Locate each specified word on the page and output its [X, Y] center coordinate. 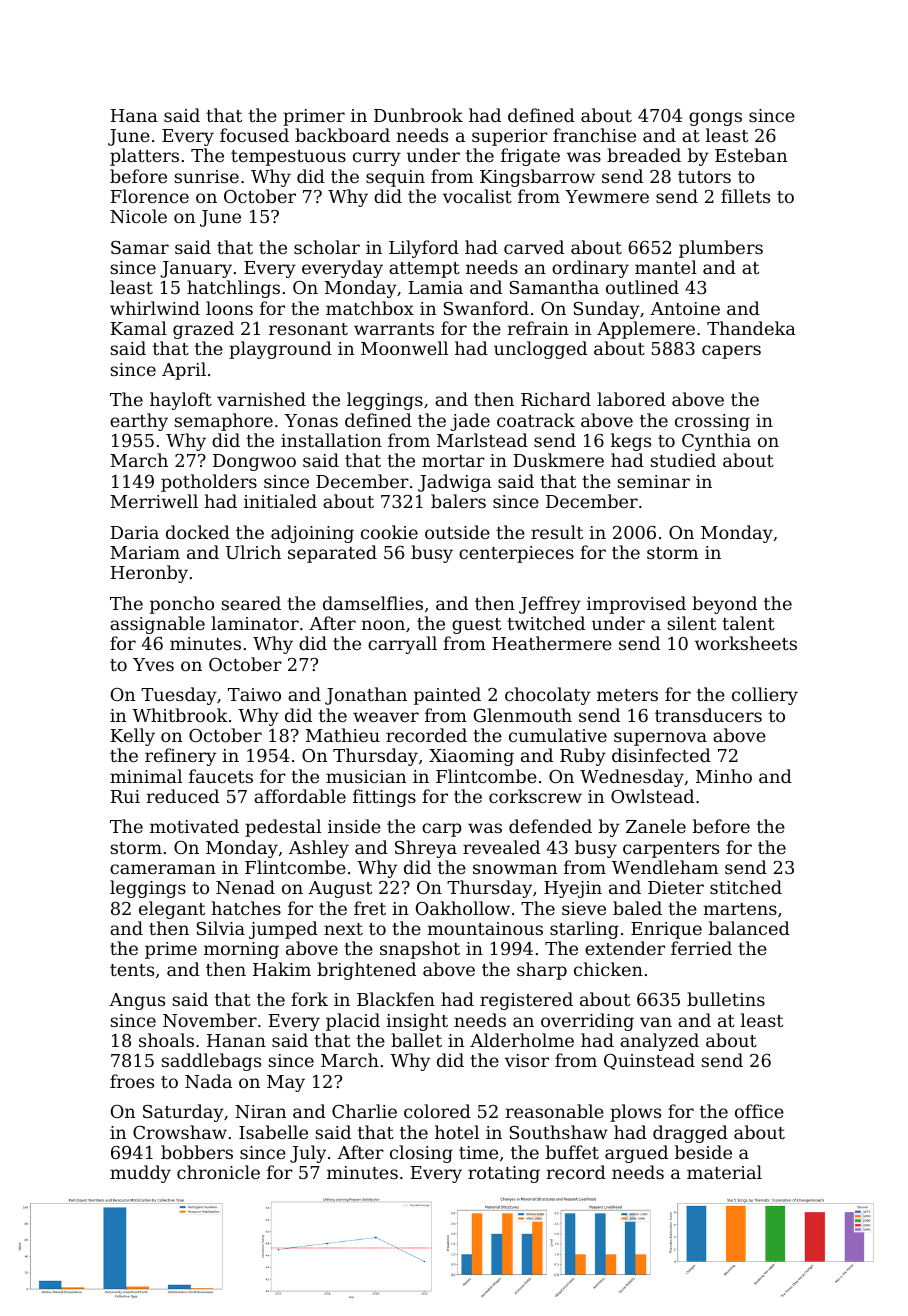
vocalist [477, 196]
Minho [724, 776]
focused [254, 135]
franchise [594, 135]
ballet [416, 1040]
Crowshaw [180, 1132]
